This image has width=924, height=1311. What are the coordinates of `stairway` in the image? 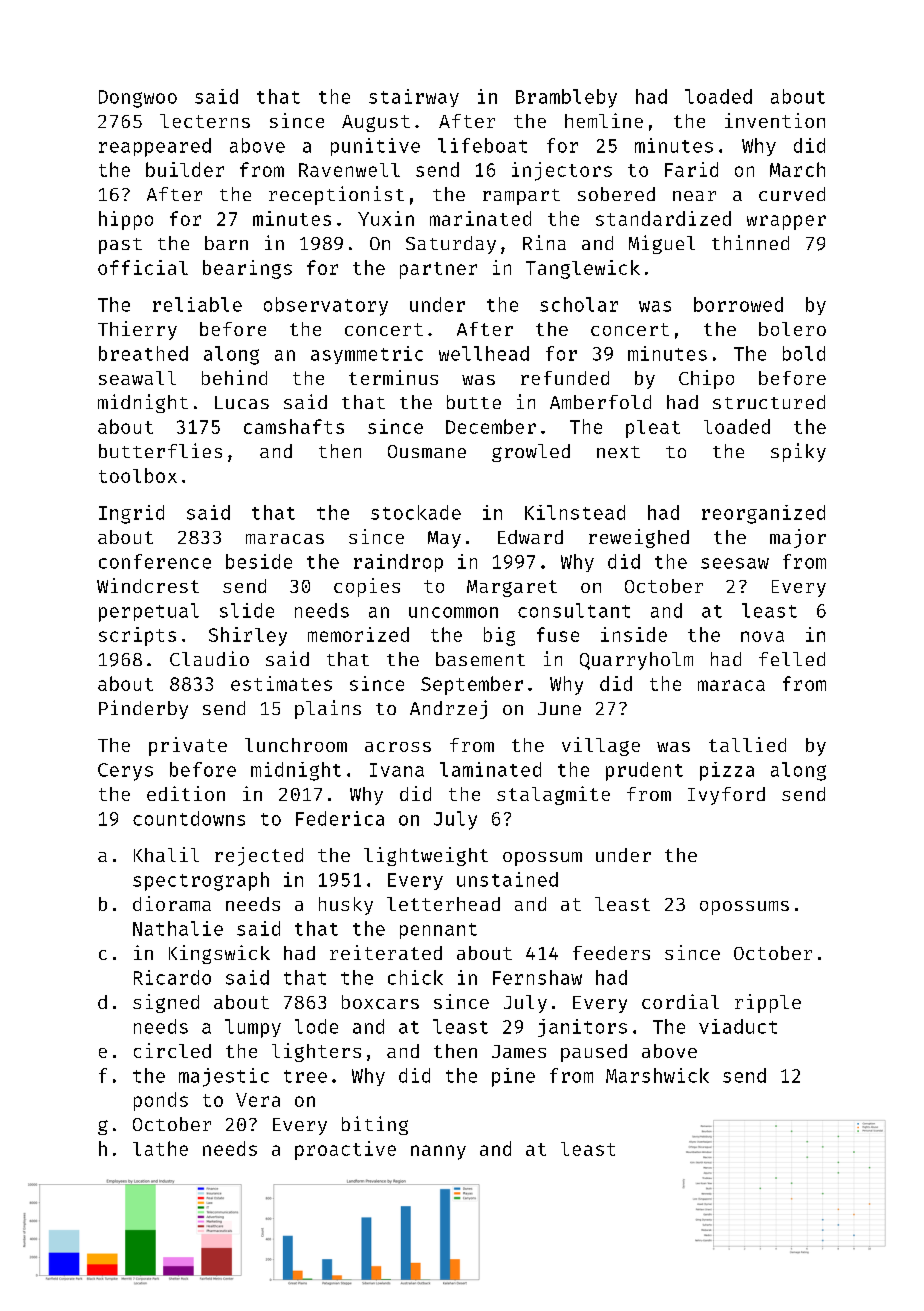 It's located at (414, 98).
